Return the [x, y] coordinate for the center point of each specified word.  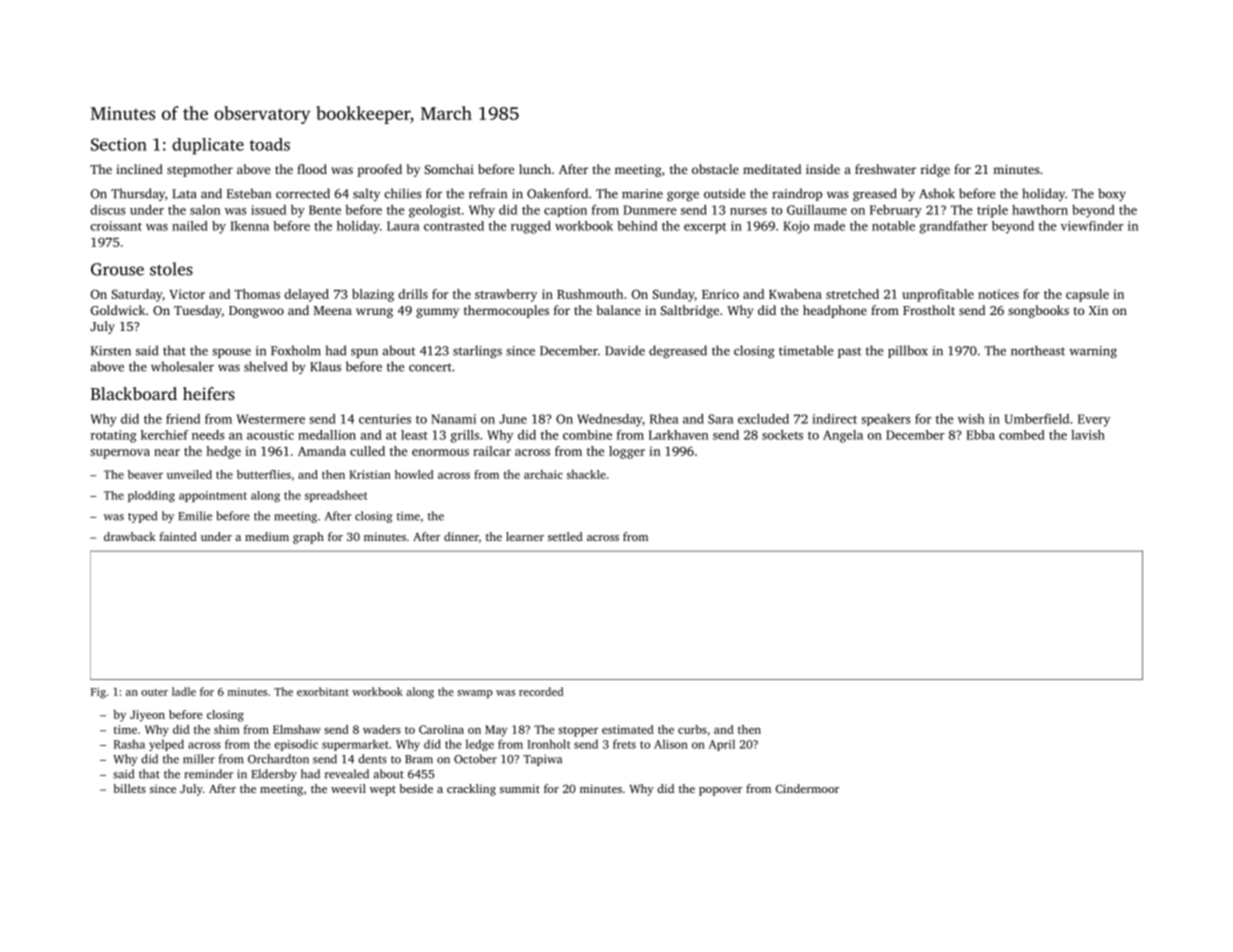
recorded [541, 691]
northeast [1038, 350]
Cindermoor [807, 788]
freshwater [885, 169]
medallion [327, 435]
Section [119, 144]
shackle [586, 474]
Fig [98, 693]
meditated [772, 169]
